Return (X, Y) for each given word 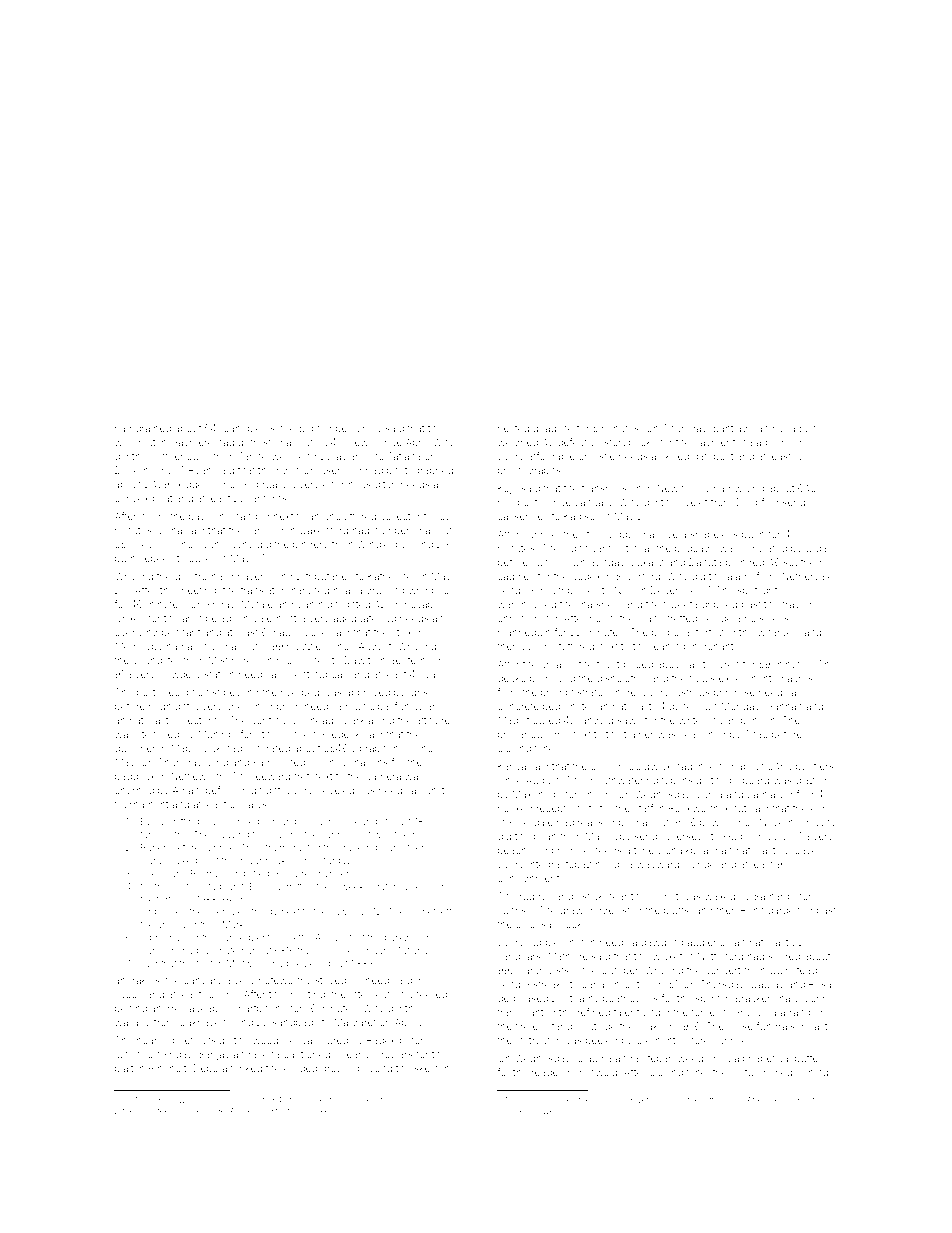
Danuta (705, 562)
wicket (667, 956)
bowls (713, 822)
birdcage (695, 549)
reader (547, 1072)
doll (183, 576)
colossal (534, 924)
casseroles (523, 516)
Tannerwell (264, 456)
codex (586, 576)
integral (545, 865)
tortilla (169, 899)
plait (124, 1069)
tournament (141, 804)
